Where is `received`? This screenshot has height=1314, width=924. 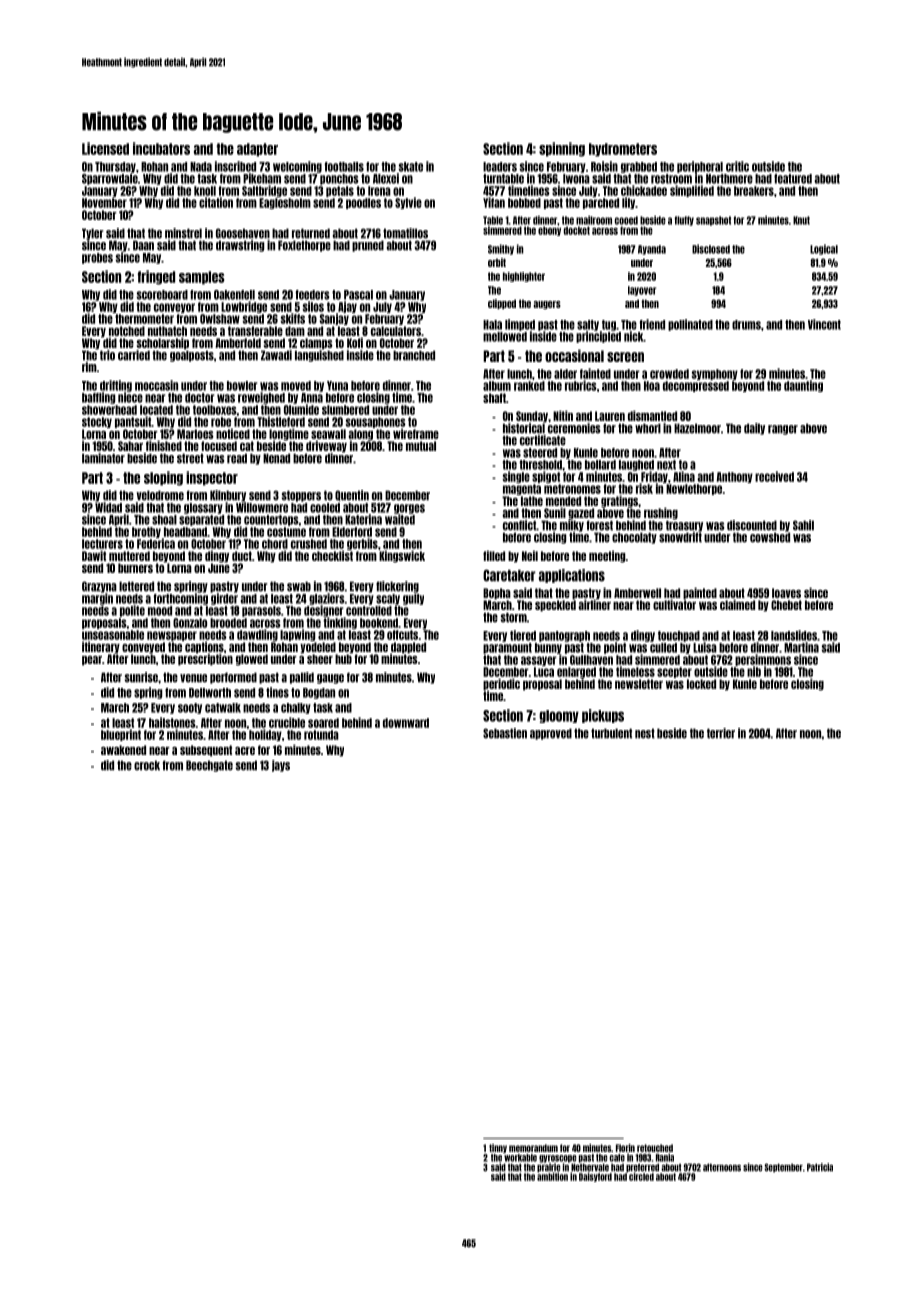 received is located at coordinates (774, 476).
